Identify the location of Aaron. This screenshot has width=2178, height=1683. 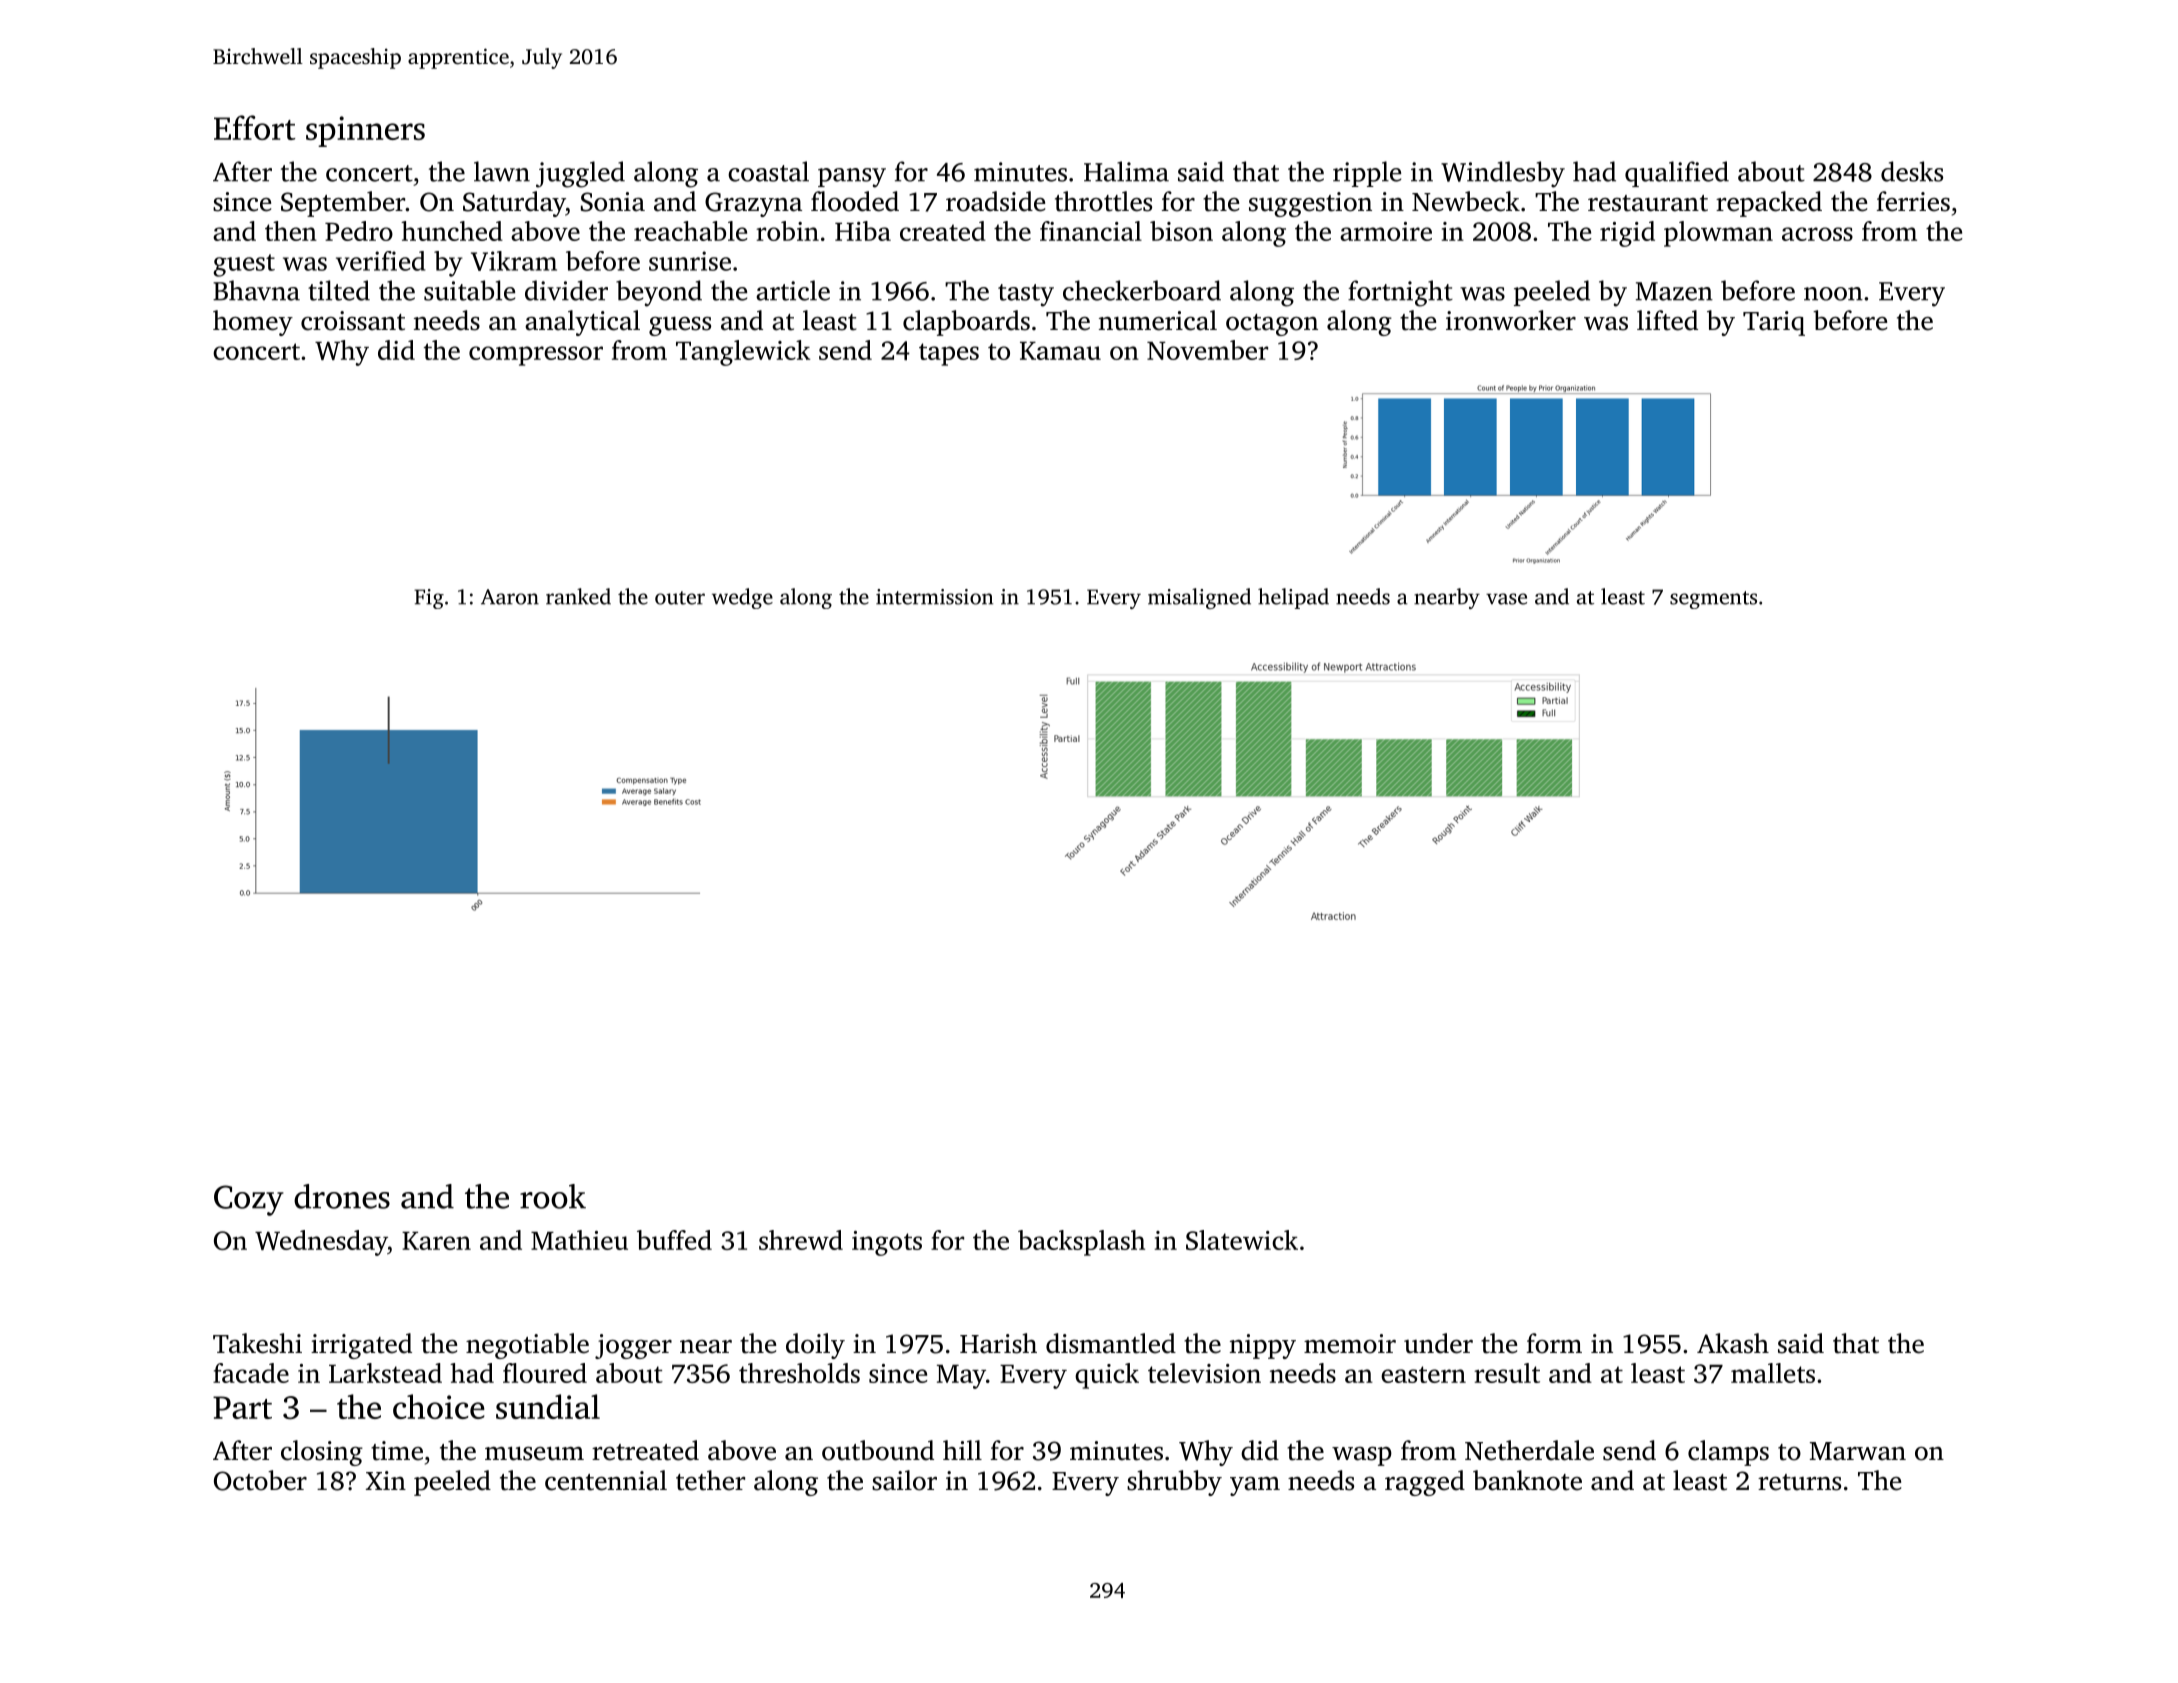
(510, 597).
